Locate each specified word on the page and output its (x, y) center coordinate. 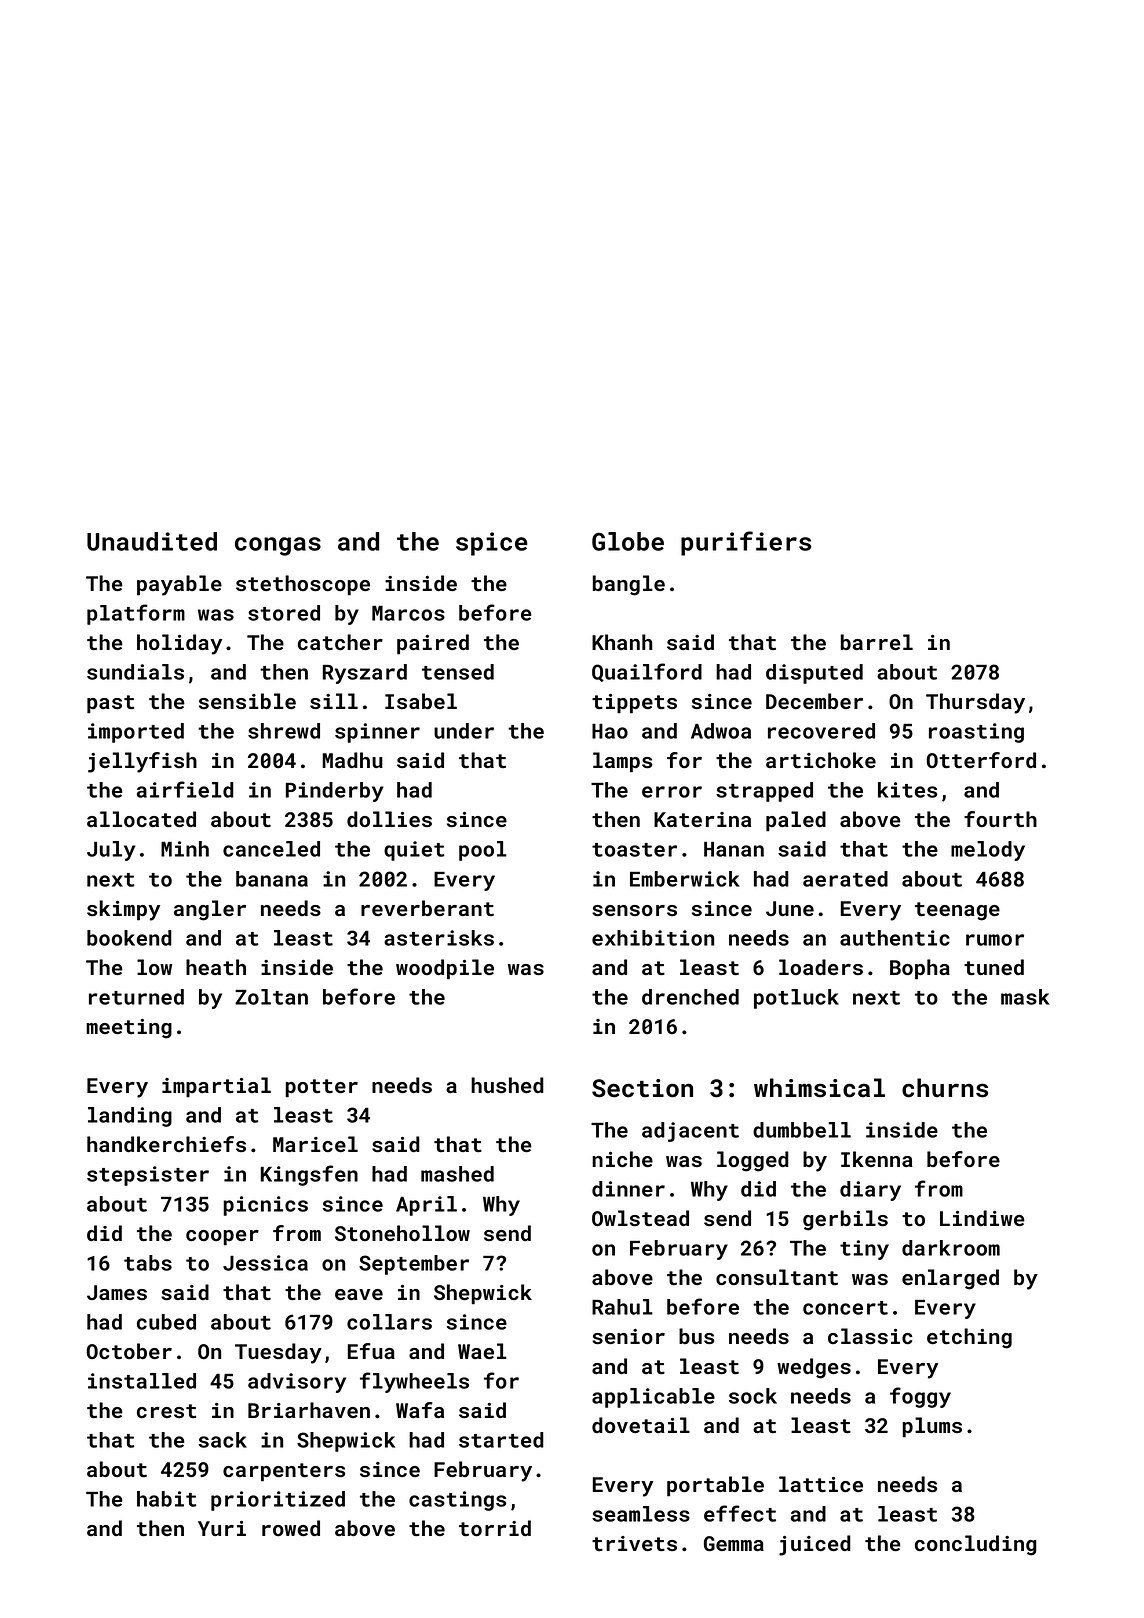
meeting (129, 1029)
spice (492, 544)
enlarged (950, 1279)
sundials (135, 672)
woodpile (445, 969)
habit (167, 1499)
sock (753, 1396)
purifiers (746, 543)
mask (1025, 997)
